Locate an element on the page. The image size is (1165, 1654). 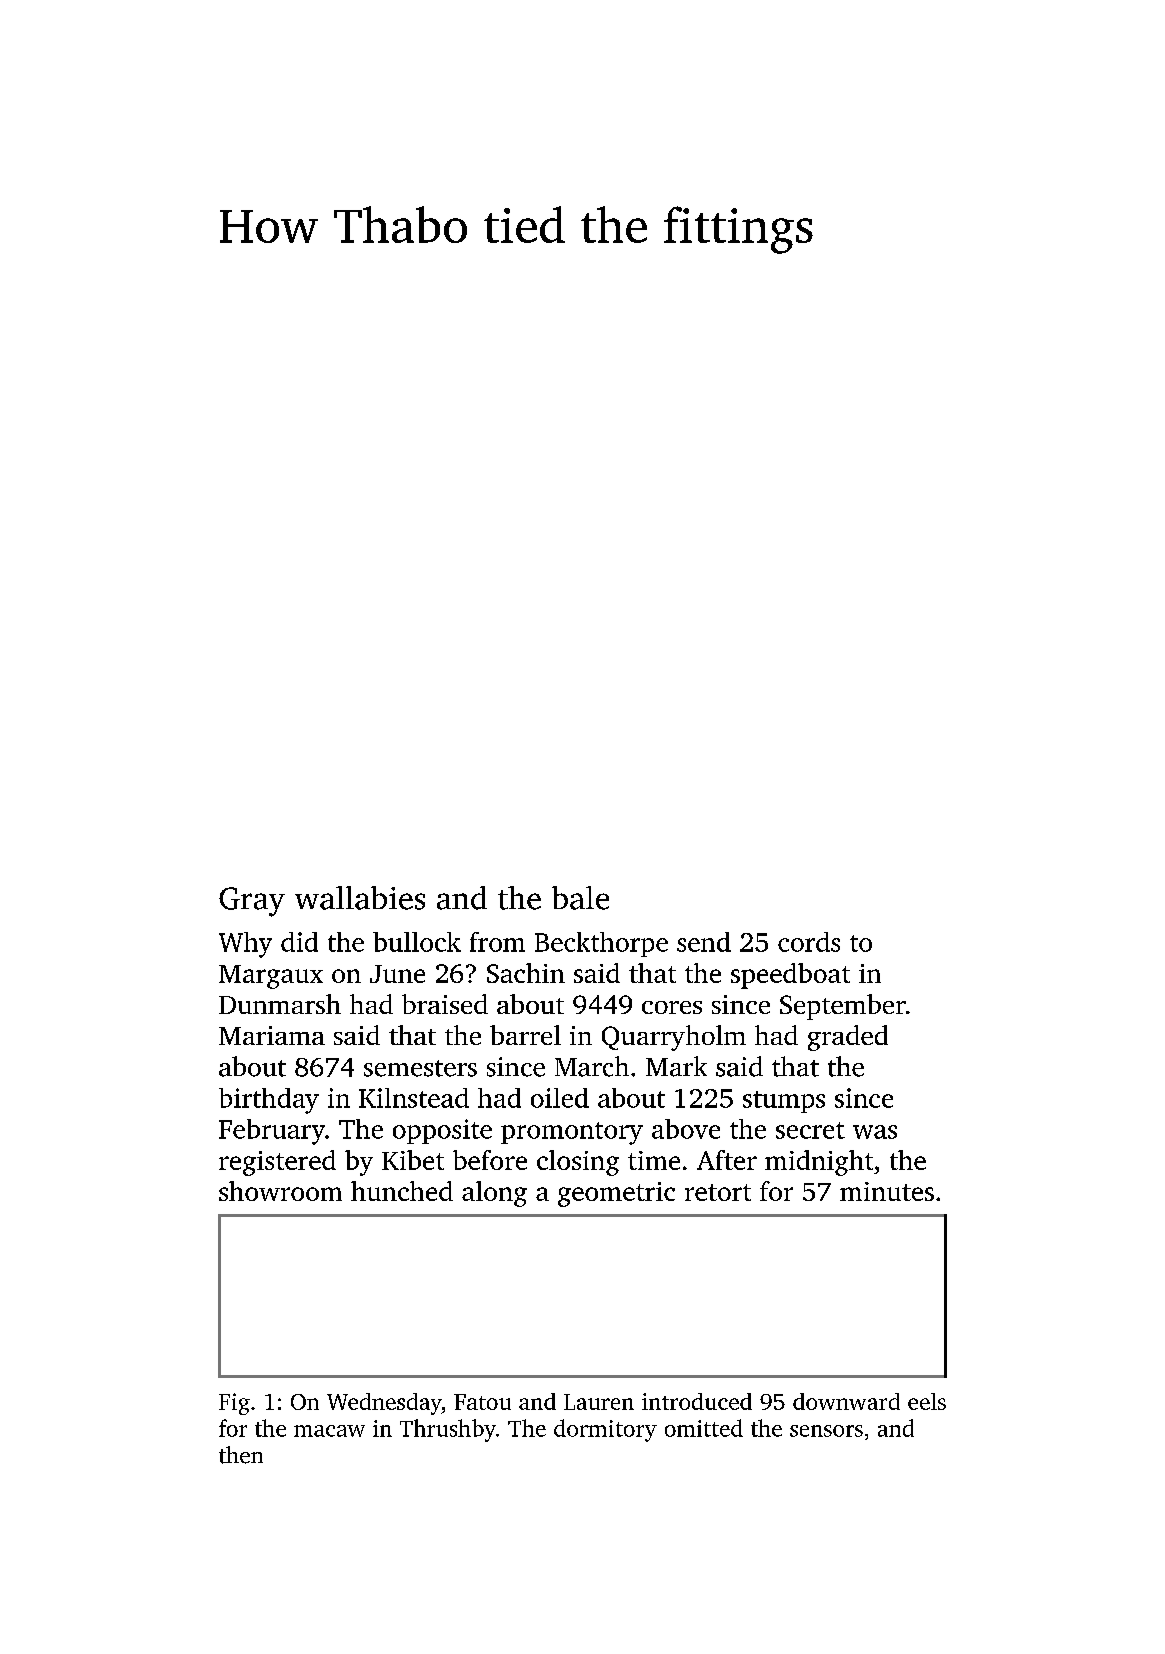
bale is located at coordinates (580, 898).
